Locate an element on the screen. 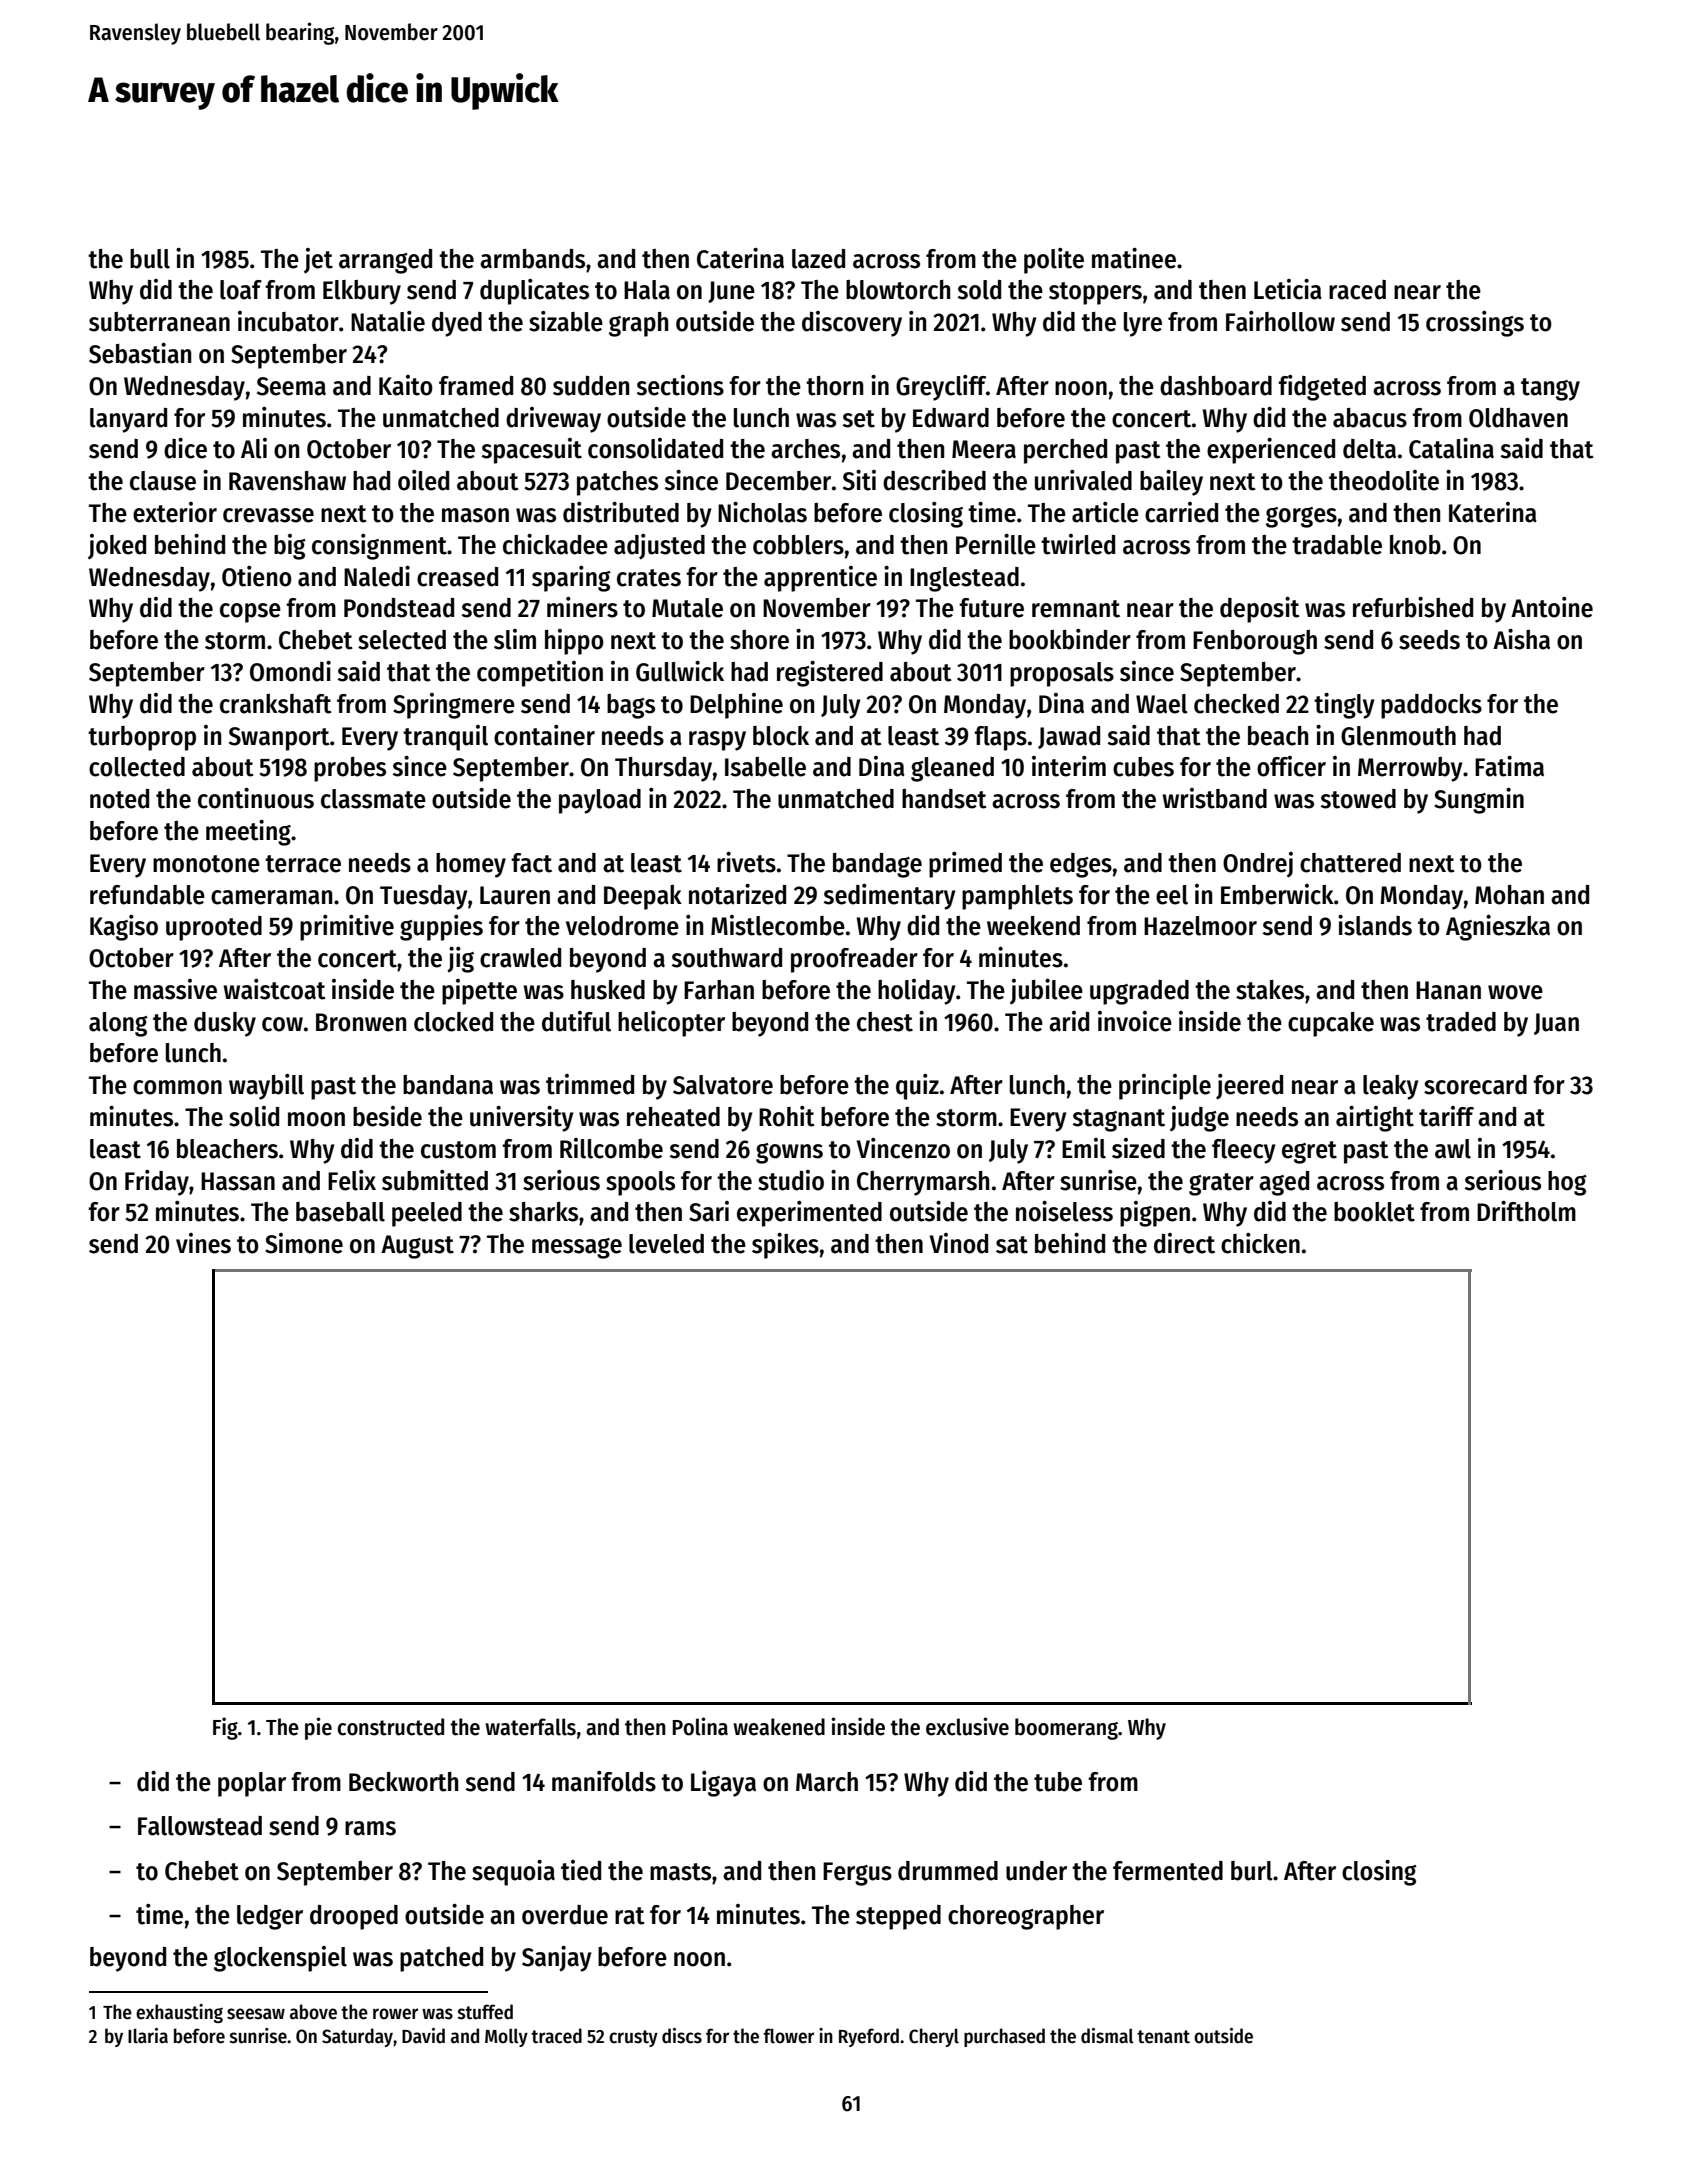 The width and height of the screenshot is (1683, 2178). arid is located at coordinates (1069, 1021).
